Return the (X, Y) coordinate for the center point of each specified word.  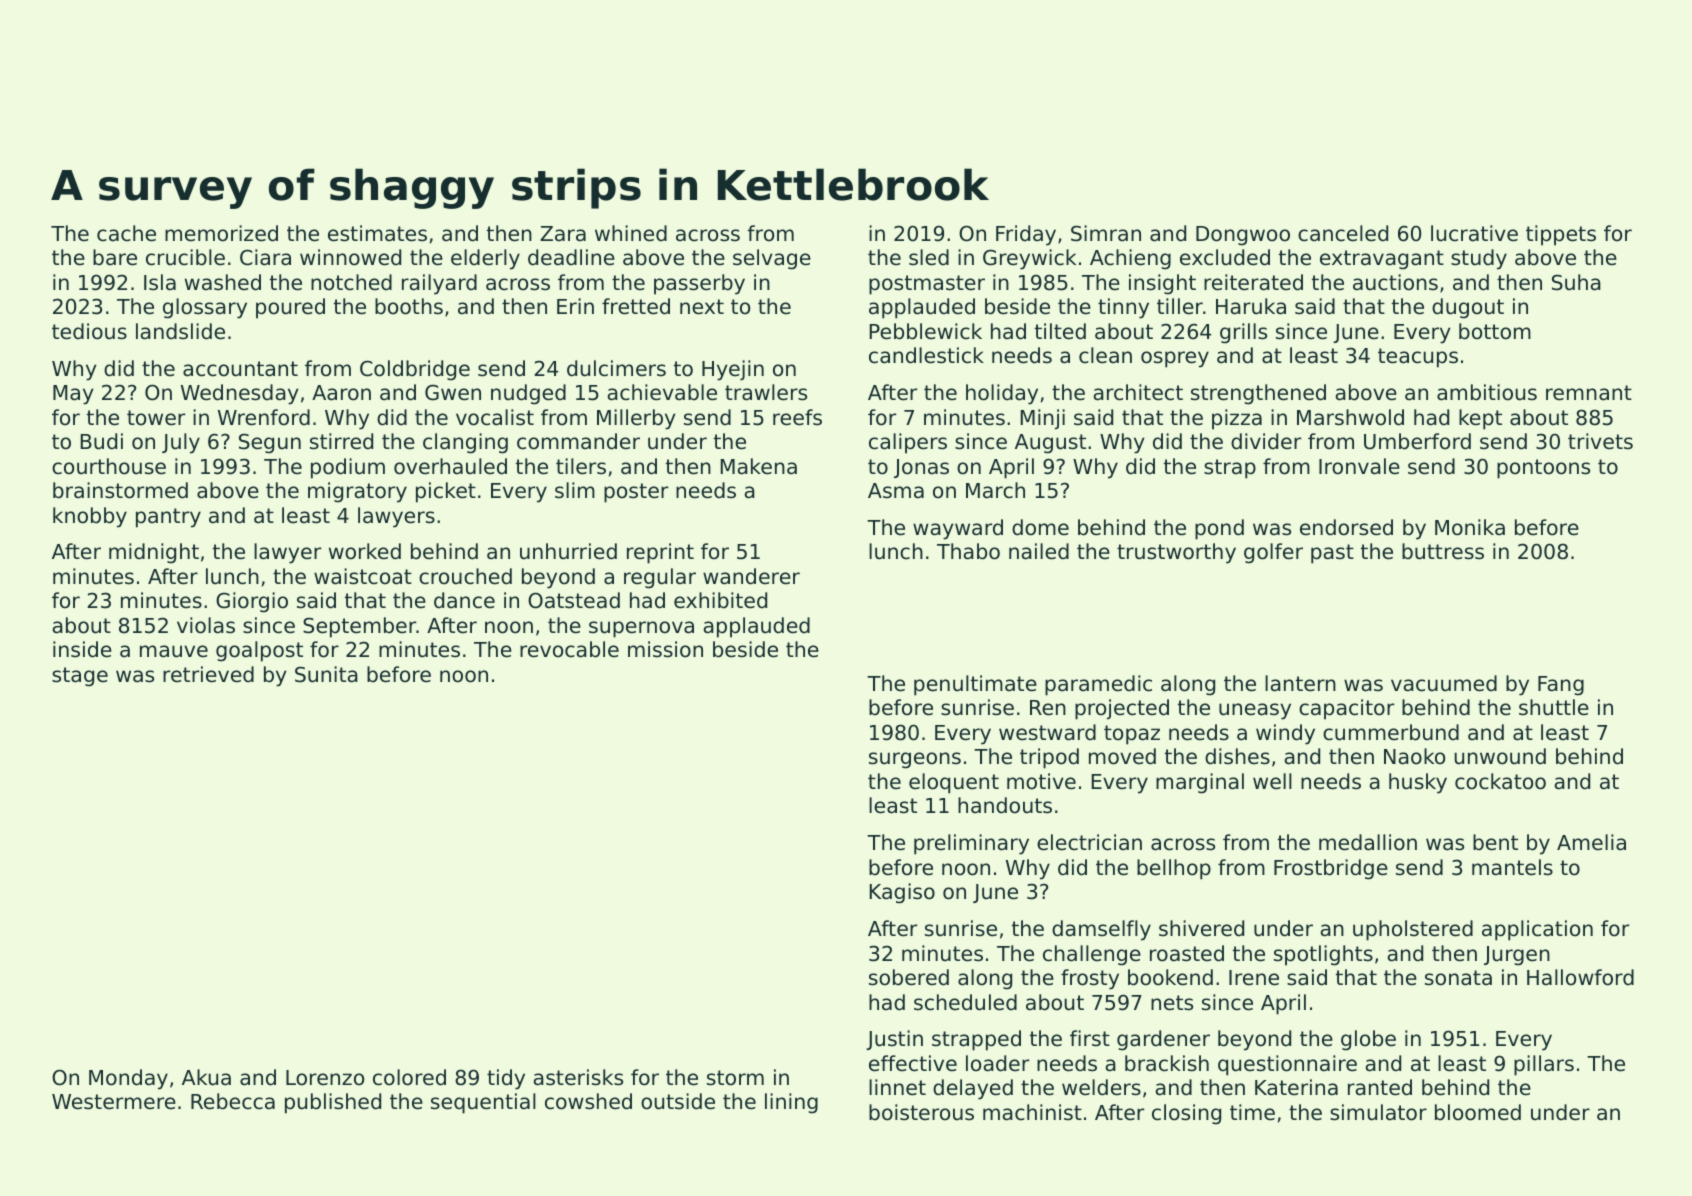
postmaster (927, 285)
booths (409, 306)
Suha (1576, 282)
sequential (483, 1103)
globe (1368, 1040)
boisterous (921, 1112)
